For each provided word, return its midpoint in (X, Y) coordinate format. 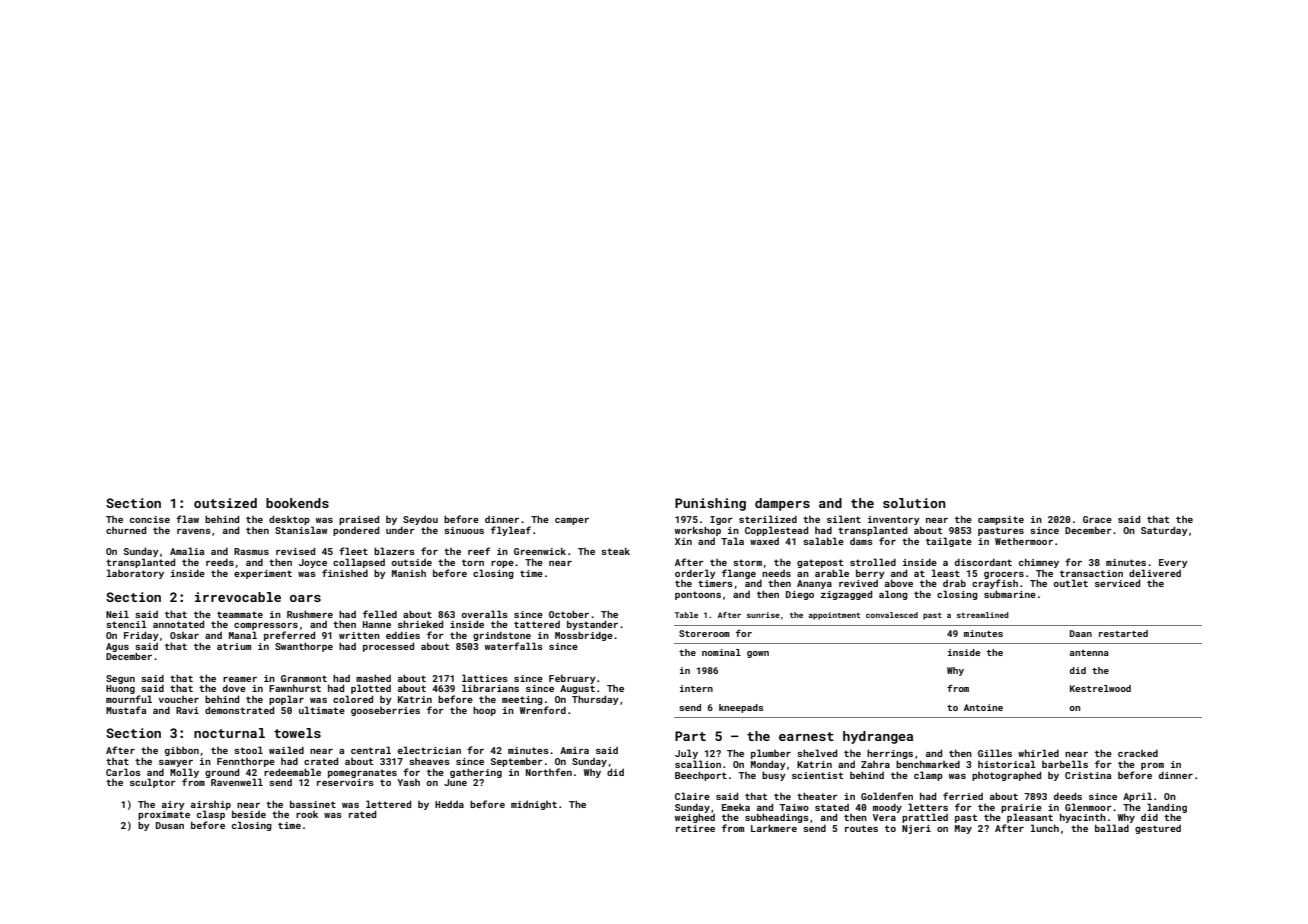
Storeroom (704, 633)
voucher (179, 699)
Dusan (170, 825)
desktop (289, 520)
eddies (403, 635)
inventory (894, 520)
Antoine (983, 707)
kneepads (741, 708)
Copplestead (776, 531)
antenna (1089, 653)
